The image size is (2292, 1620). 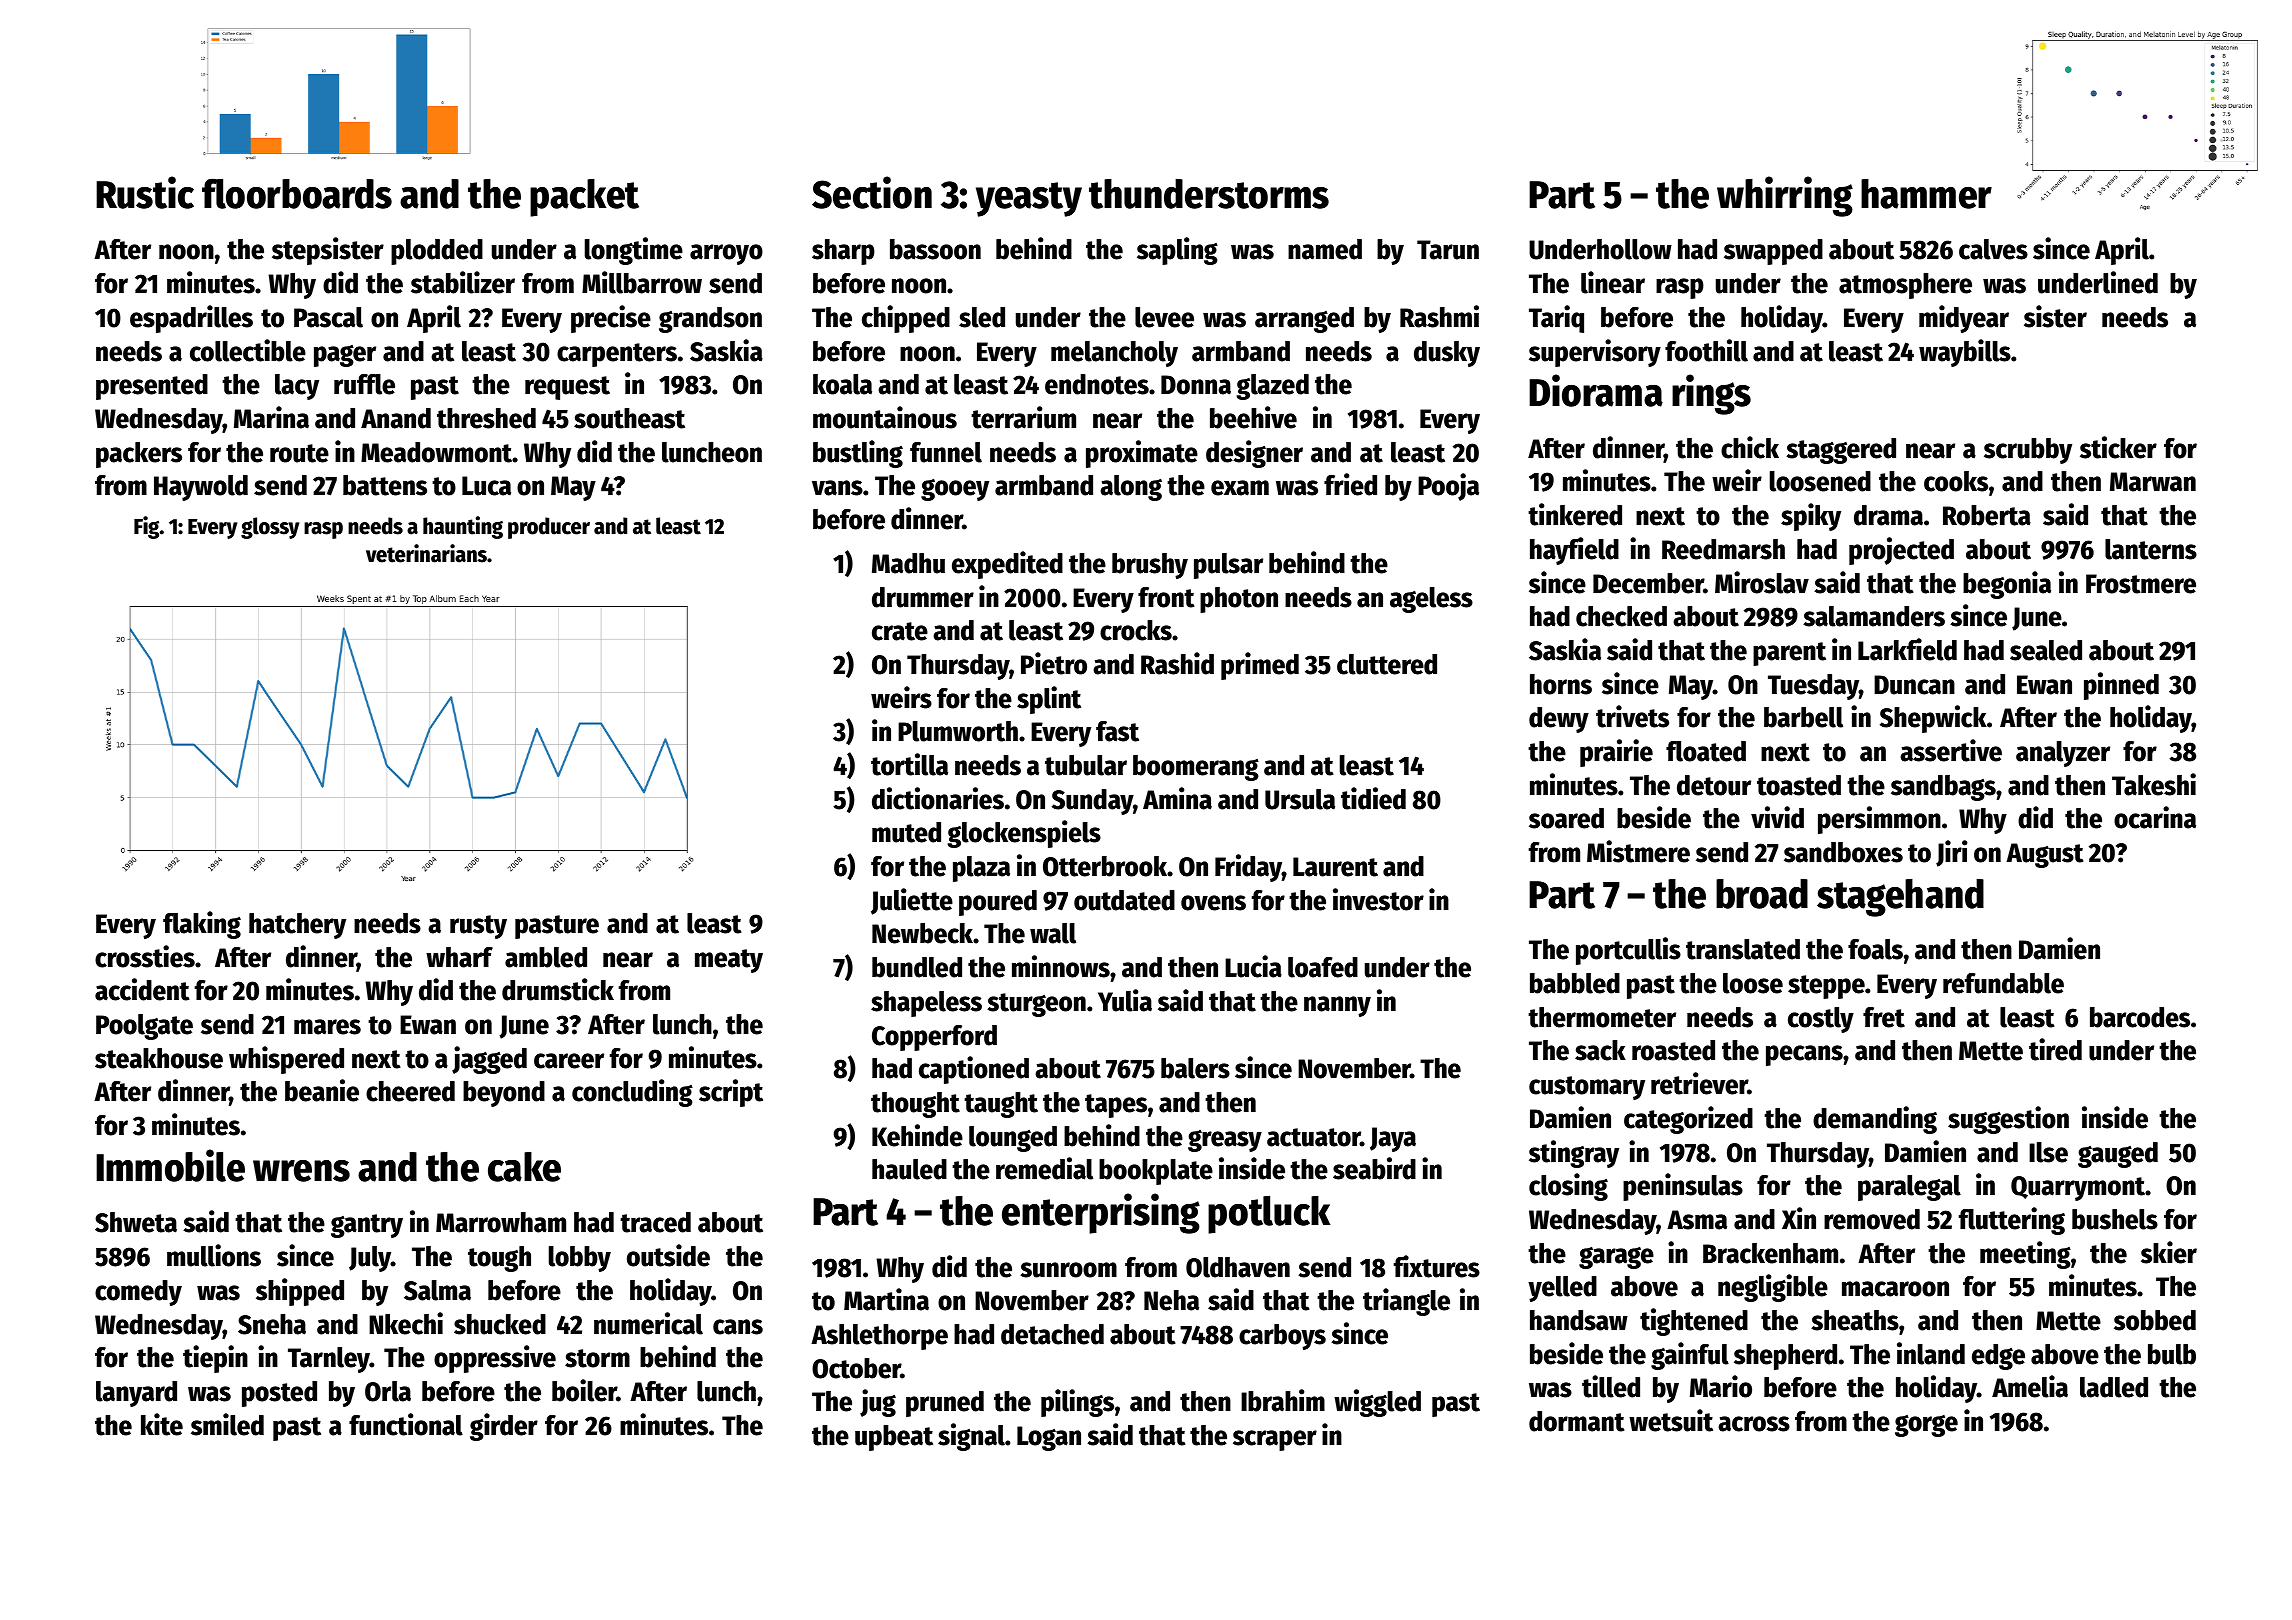 What do you see at coordinates (938, 798) in the page?
I see `dictionaries` at bounding box center [938, 798].
